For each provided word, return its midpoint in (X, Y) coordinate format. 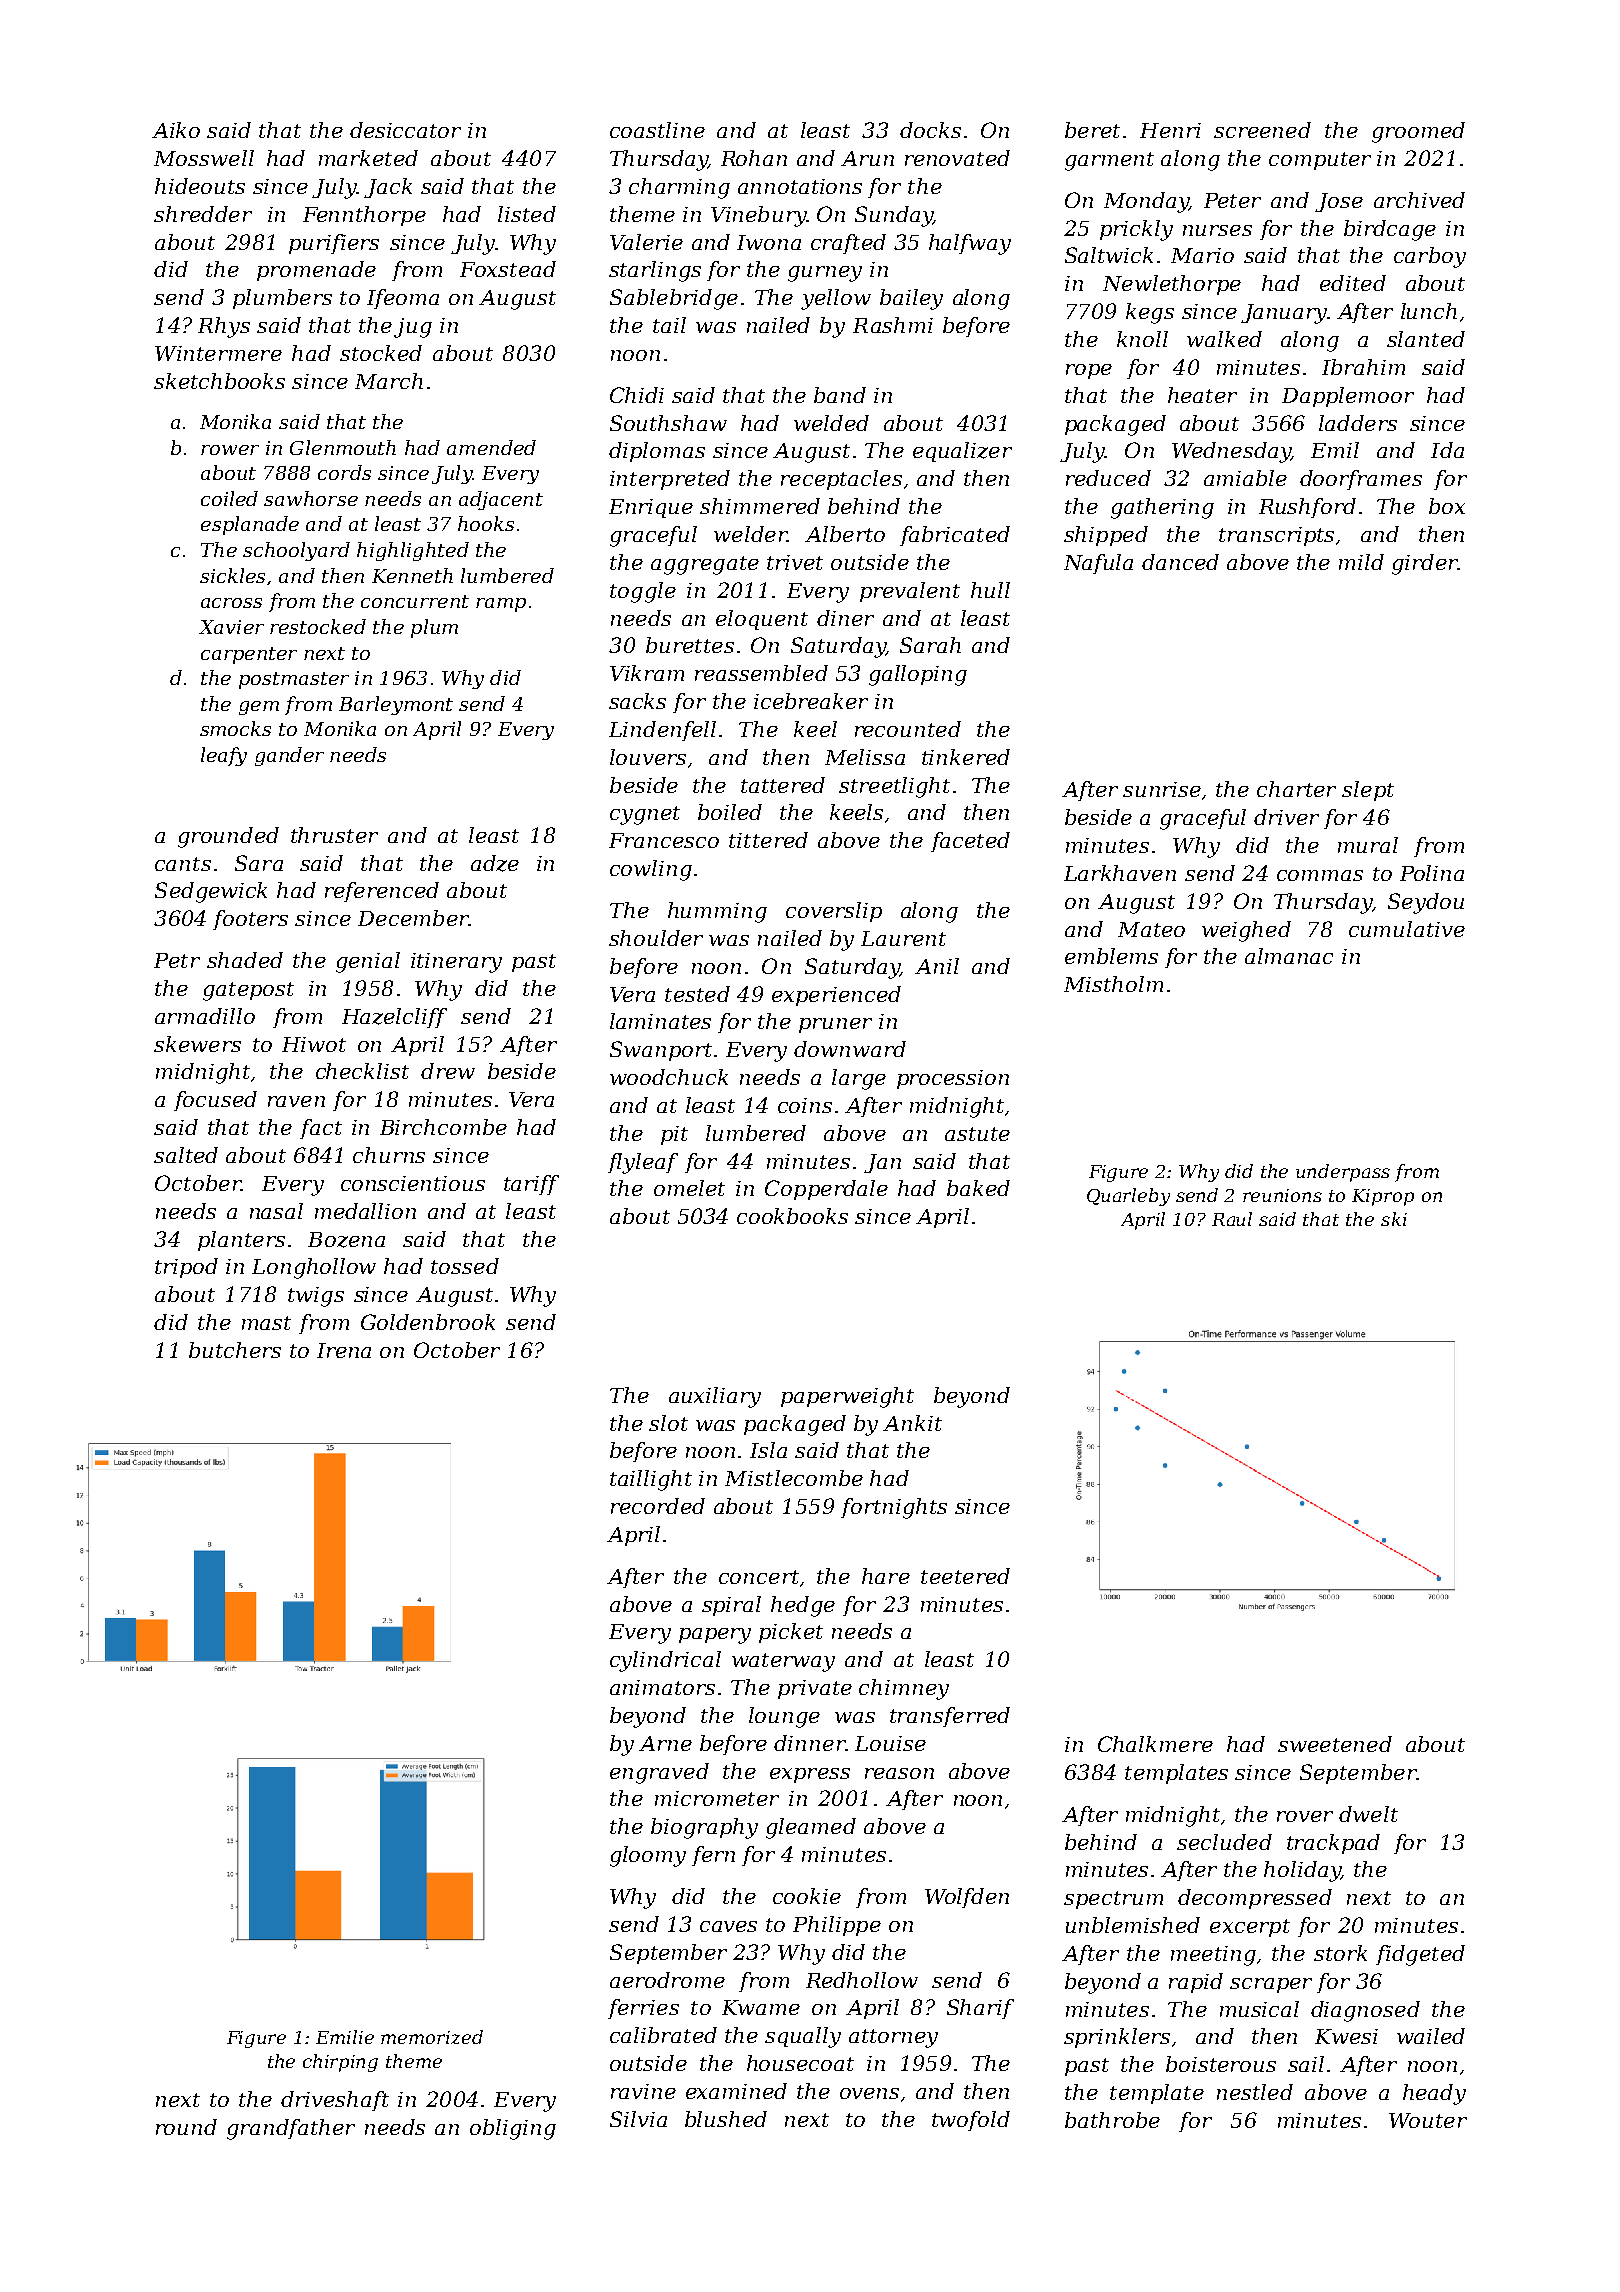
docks (930, 130)
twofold (971, 2121)
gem (259, 708)
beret (1092, 130)
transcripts (1276, 536)
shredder (203, 214)
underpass (1343, 1173)
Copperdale (826, 1190)
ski (1394, 1219)
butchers (235, 1350)
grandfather (291, 2129)
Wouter (1428, 2120)
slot (668, 1423)
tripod (186, 1268)
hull (990, 590)
